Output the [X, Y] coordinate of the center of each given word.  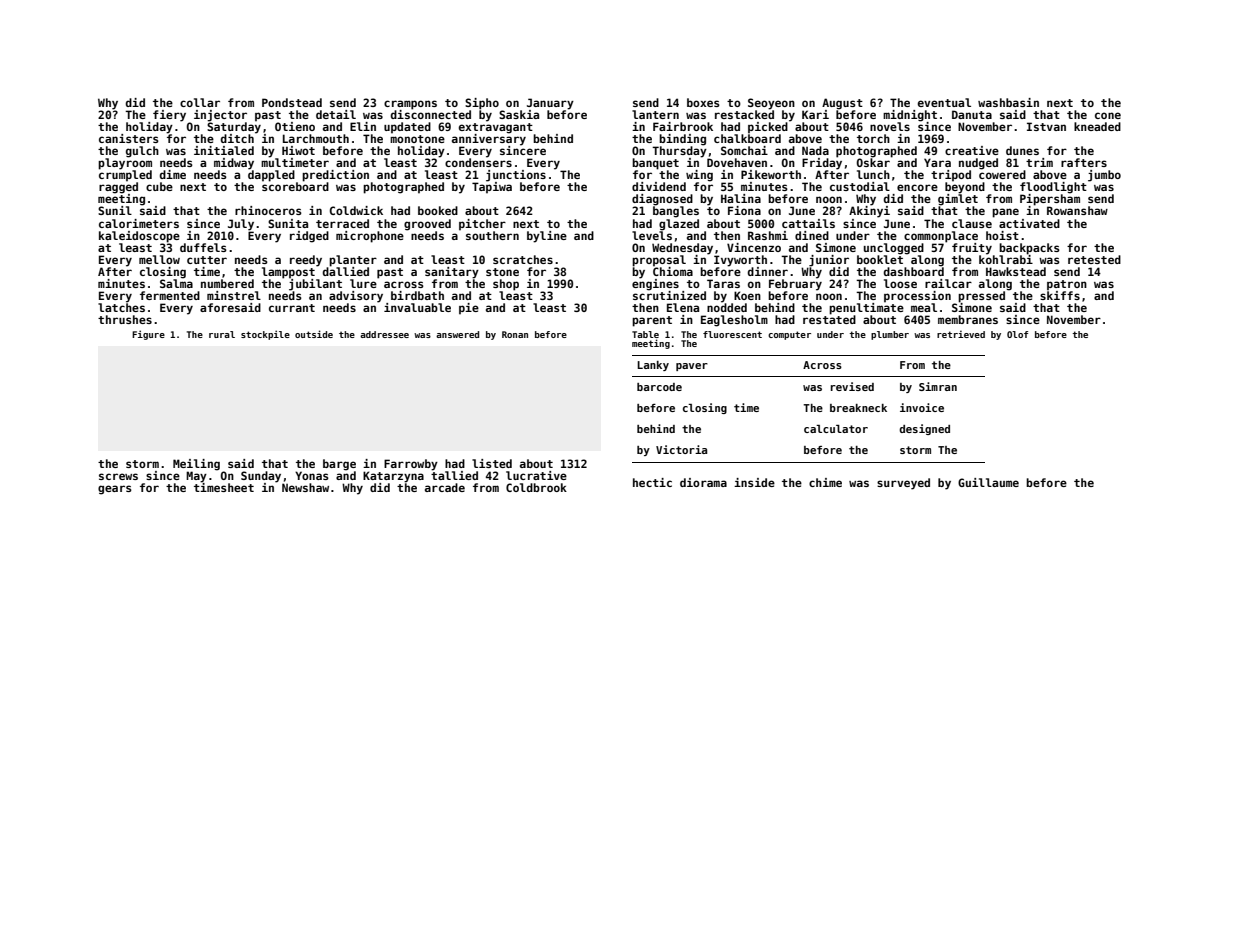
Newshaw [305, 487]
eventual [944, 102]
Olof [1017, 334]
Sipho [482, 104]
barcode [659, 387]
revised [852, 386]
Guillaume [988, 482]
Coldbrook [536, 487]
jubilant [315, 284]
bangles [676, 212]
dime [173, 174]
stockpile [265, 335]
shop [506, 285]
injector [220, 116]
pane [1005, 213]
